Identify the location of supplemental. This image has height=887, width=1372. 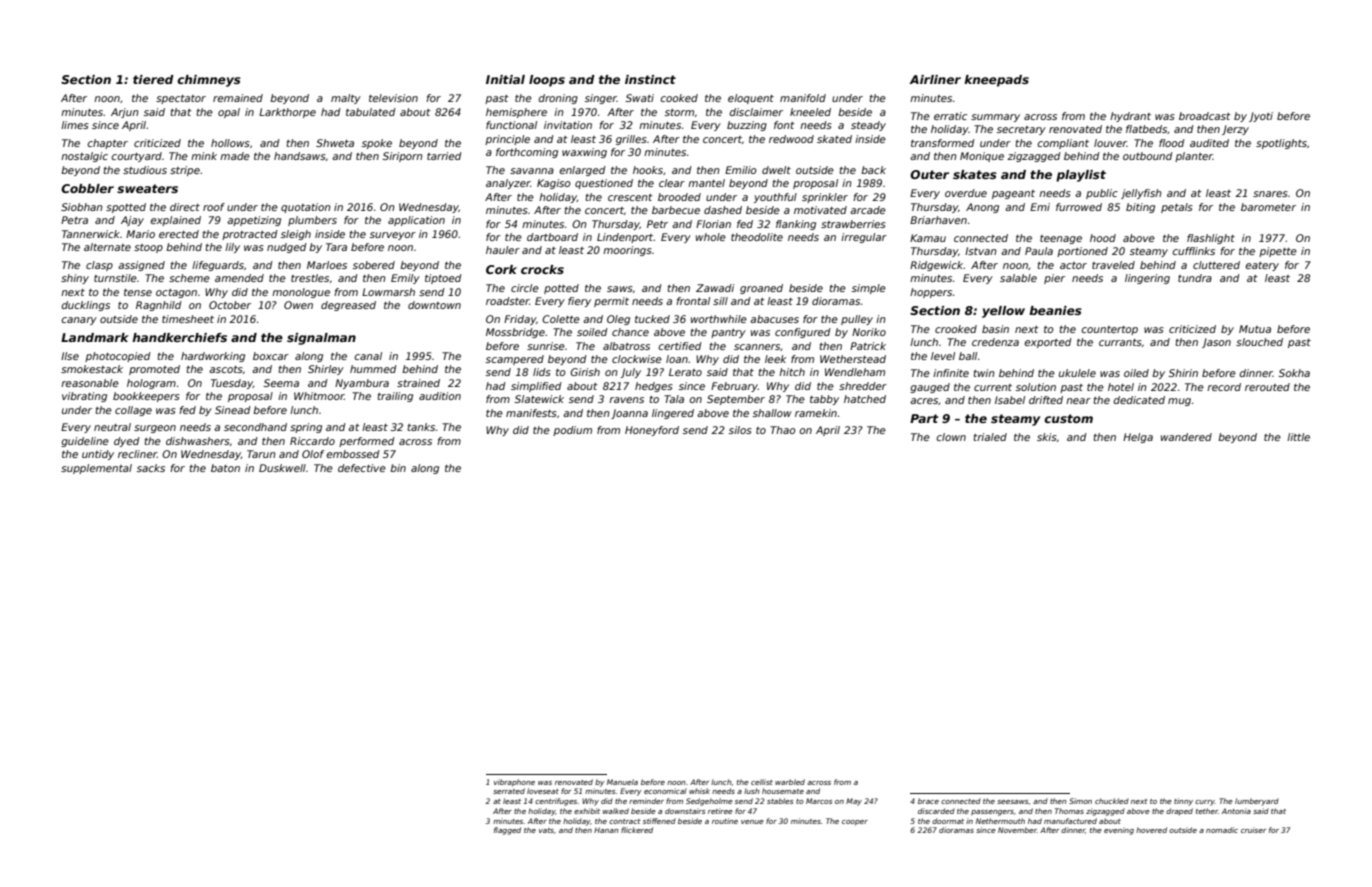
(96, 469).
